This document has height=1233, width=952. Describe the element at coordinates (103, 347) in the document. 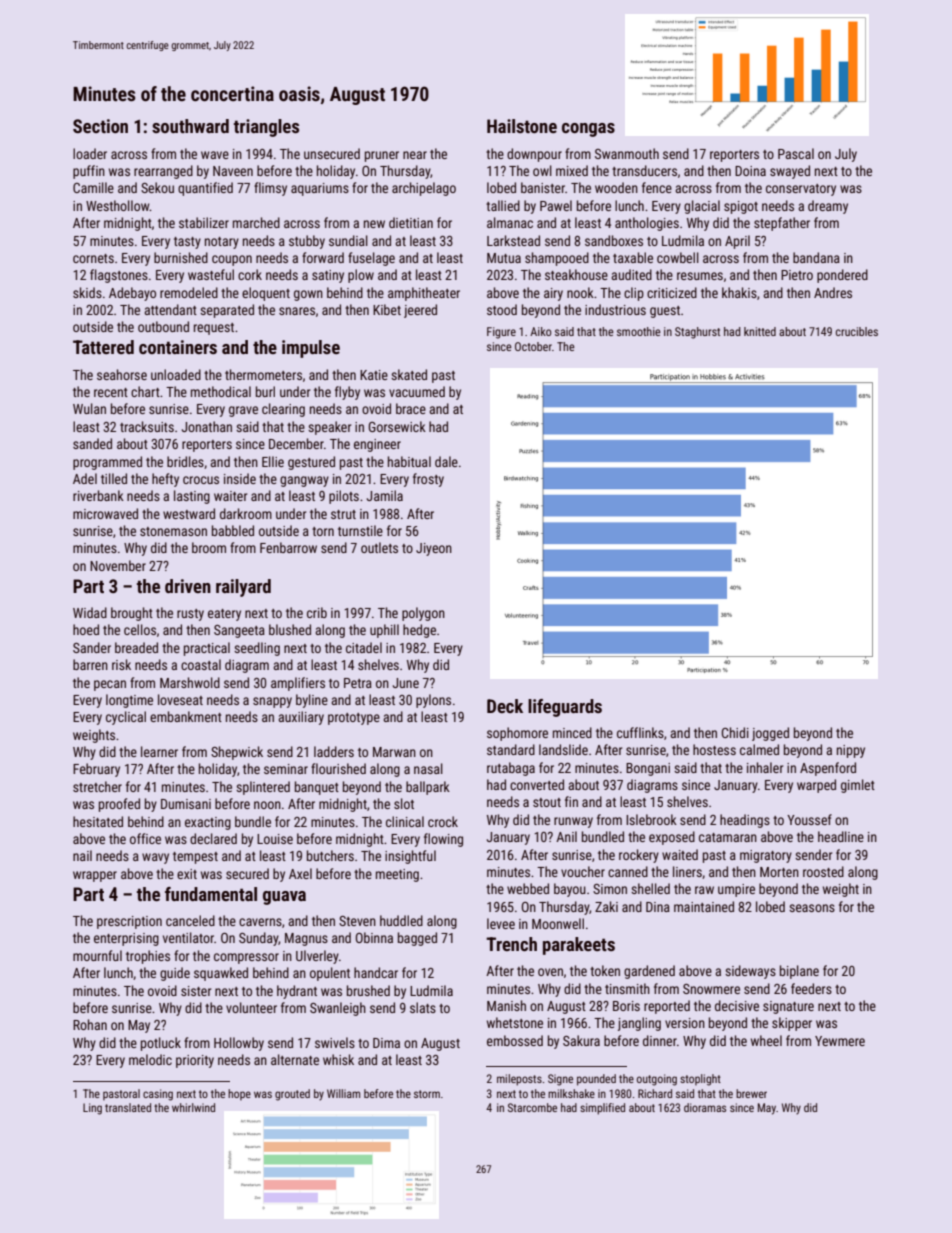

I see `Tattered` at that location.
